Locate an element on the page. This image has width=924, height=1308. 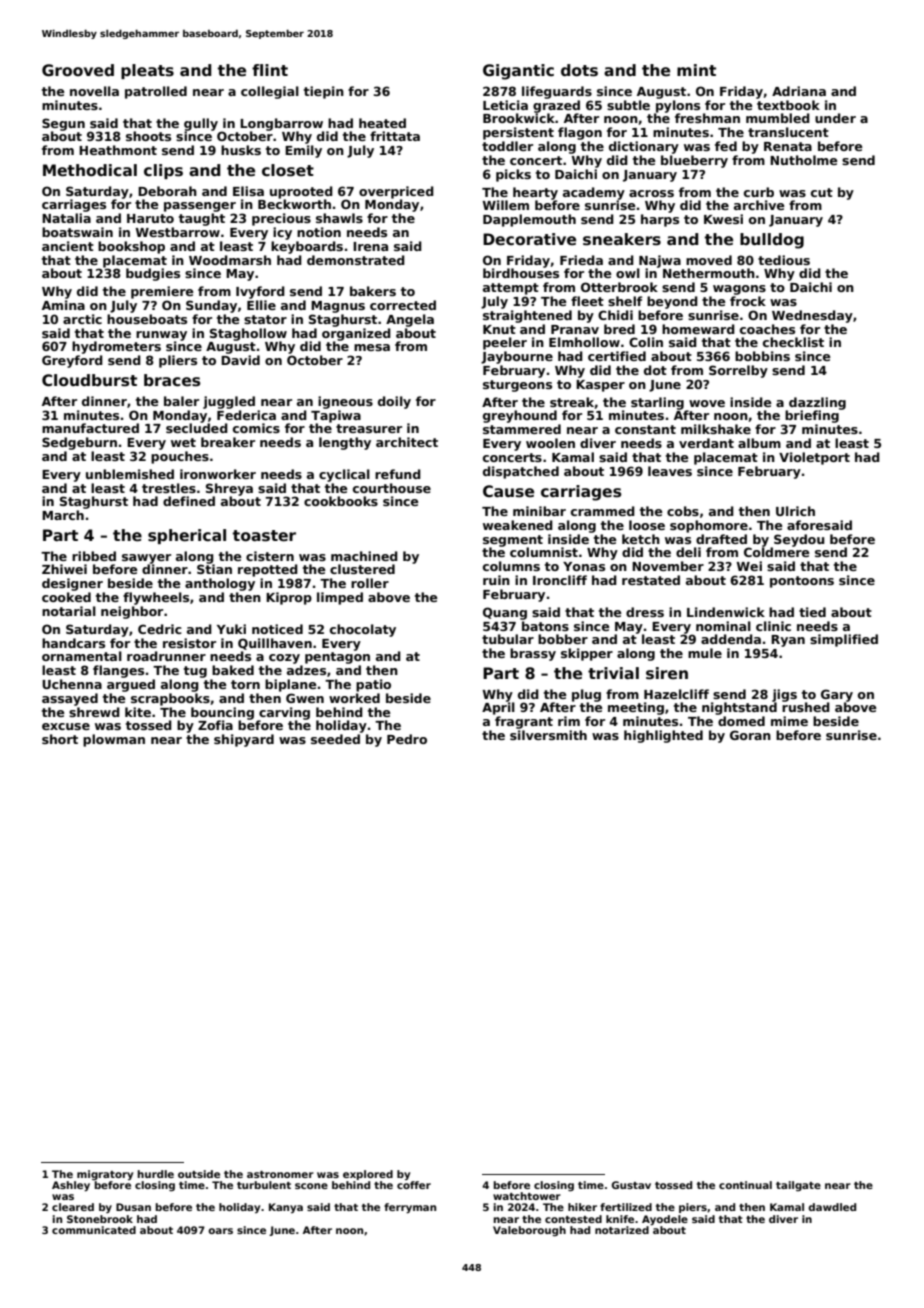
tug is located at coordinates (195, 672).
